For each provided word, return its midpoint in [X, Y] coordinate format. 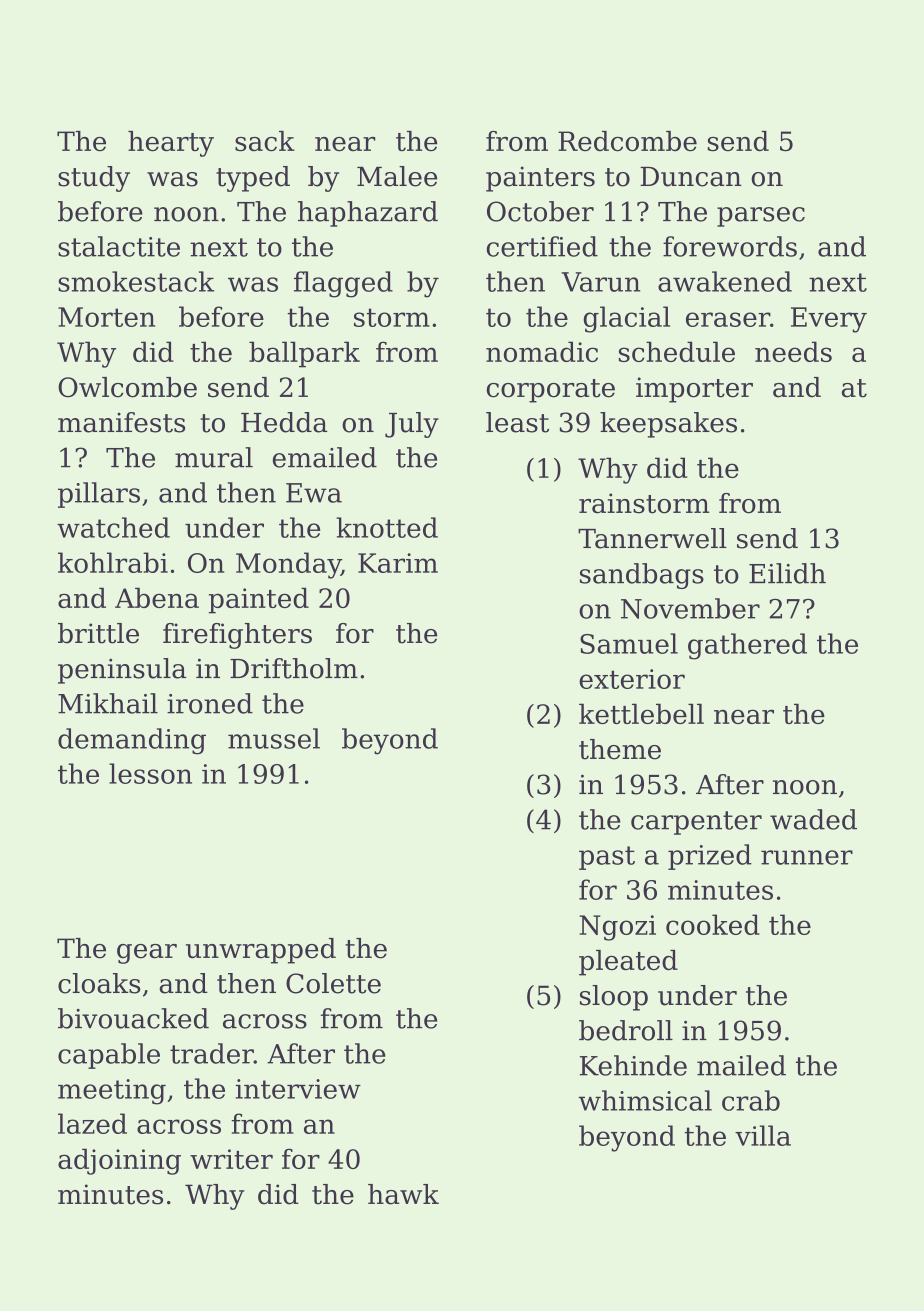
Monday [288, 565]
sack [265, 141]
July [412, 425]
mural [214, 457]
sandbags [642, 576]
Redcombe [627, 141]
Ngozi [617, 928]
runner [807, 857]
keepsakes [668, 425]
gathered [747, 646]
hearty [171, 144]
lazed [92, 1123]
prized [710, 857]
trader [212, 1053]
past [607, 858]
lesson [150, 773]
